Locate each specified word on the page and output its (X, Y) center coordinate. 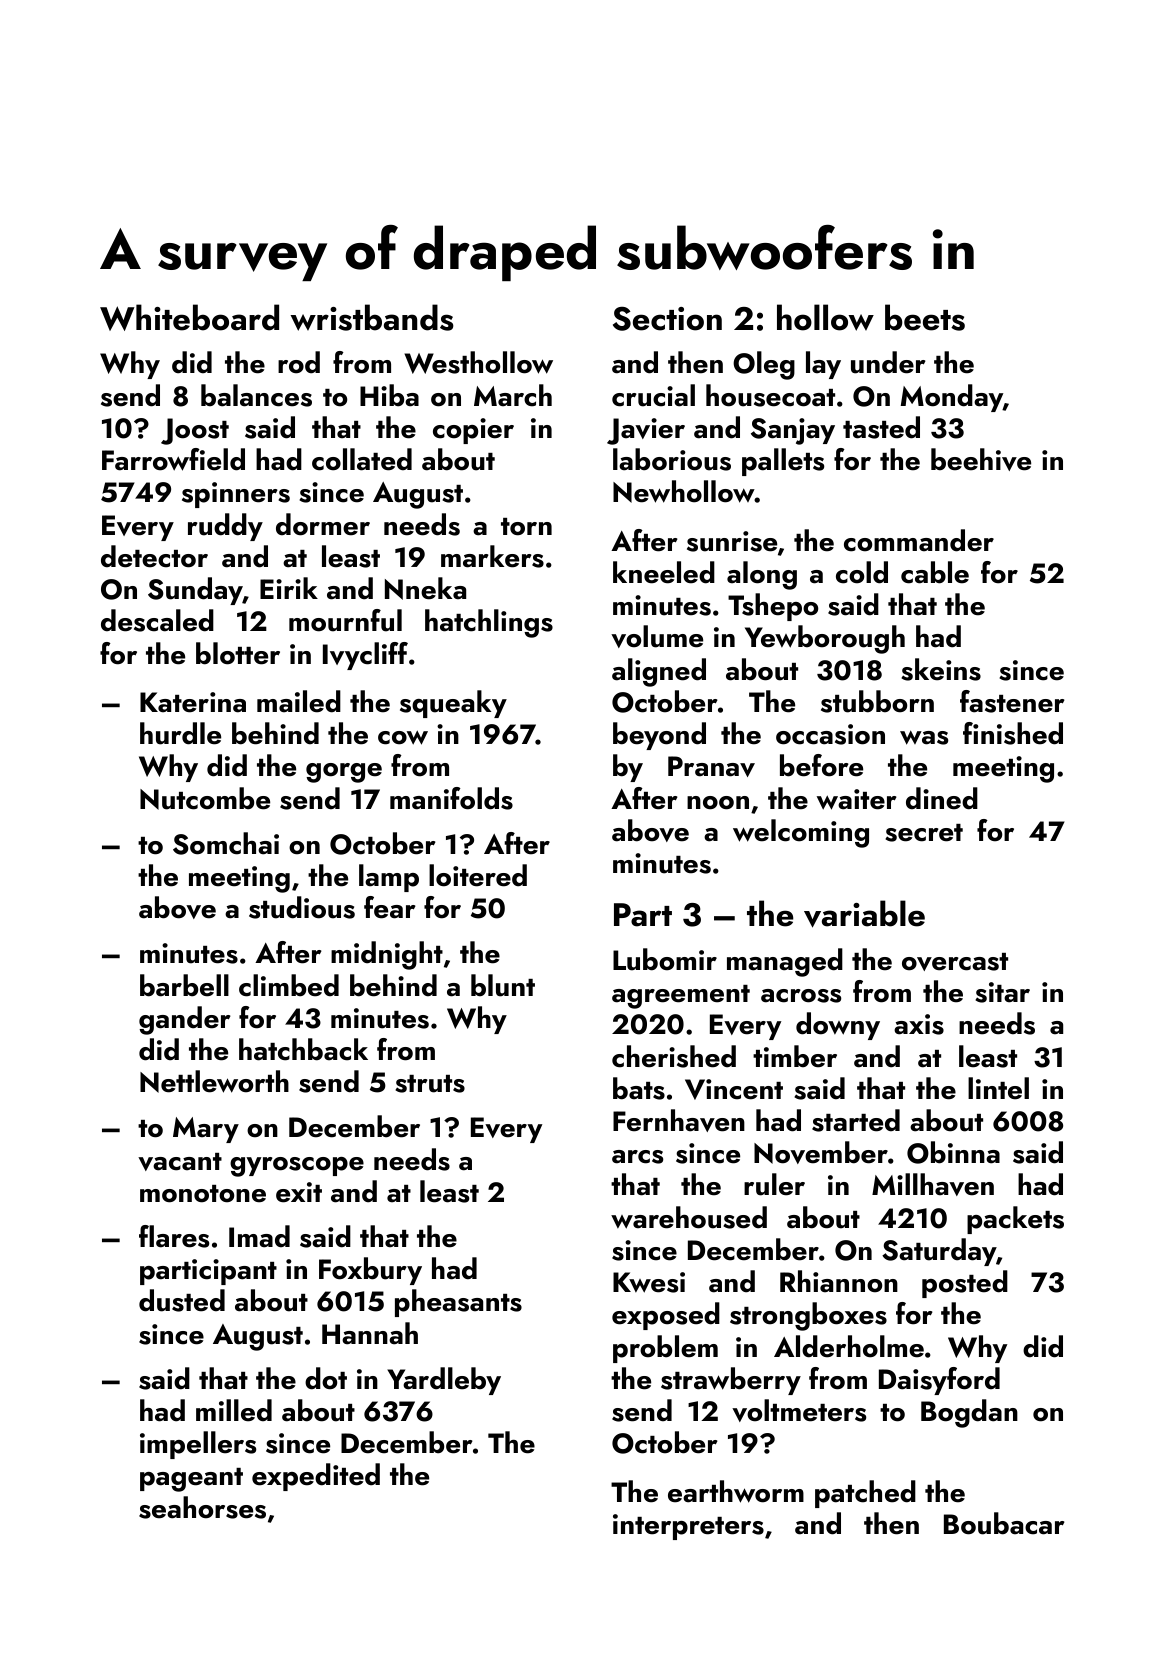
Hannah (370, 1333)
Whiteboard (189, 317)
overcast (955, 962)
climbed (289, 985)
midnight (387, 955)
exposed (666, 1316)
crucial (653, 395)
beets (925, 317)
